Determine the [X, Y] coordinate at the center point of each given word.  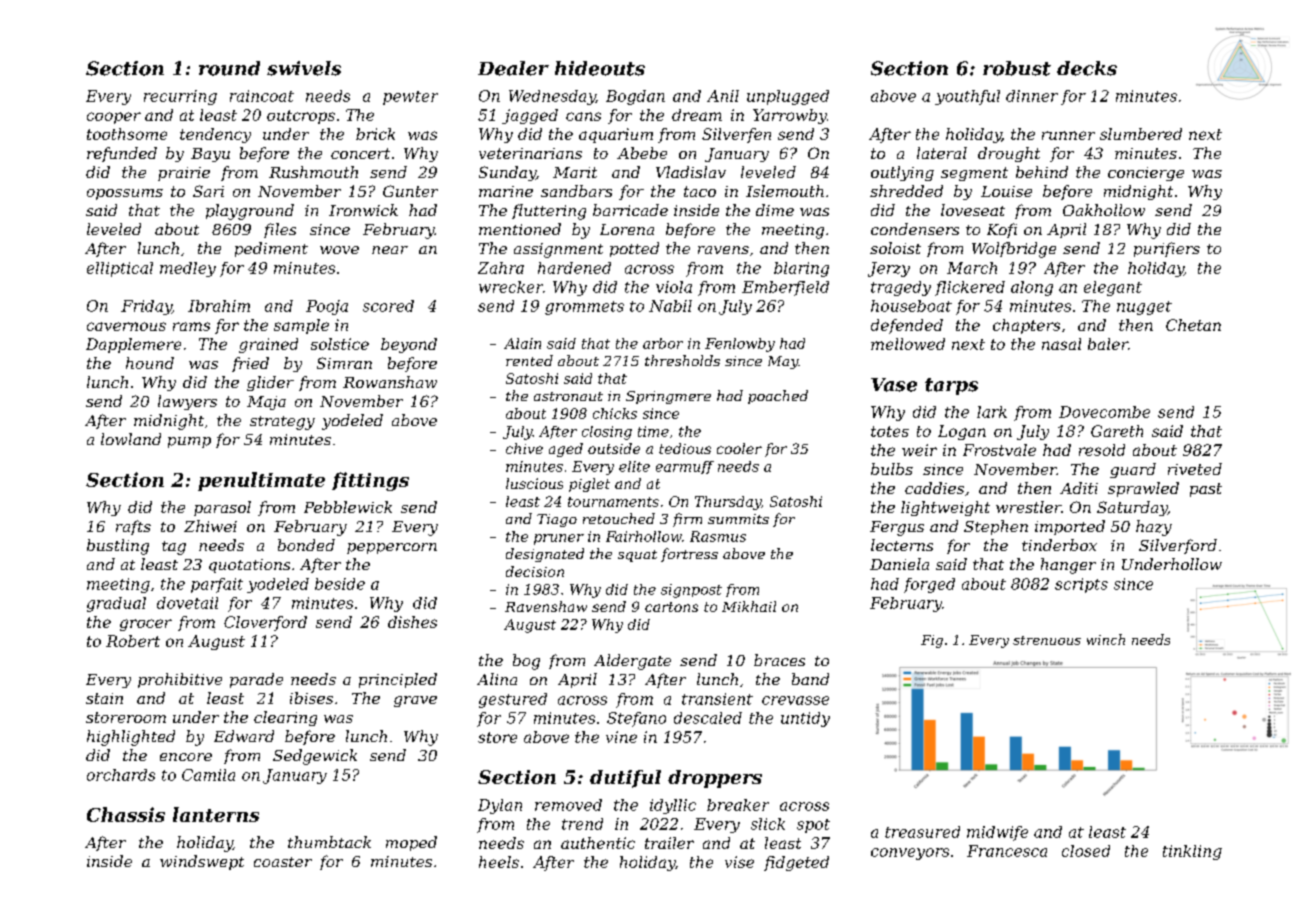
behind [1042, 172]
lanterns [216, 814]
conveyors [910, 854]
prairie [184, 174]
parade [256, 680]
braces [779, 660]
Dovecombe [1104, 412]
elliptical [120, 269]
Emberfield [785, 288]
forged [929, 585]
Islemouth [785, 191]
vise [739, 862]
